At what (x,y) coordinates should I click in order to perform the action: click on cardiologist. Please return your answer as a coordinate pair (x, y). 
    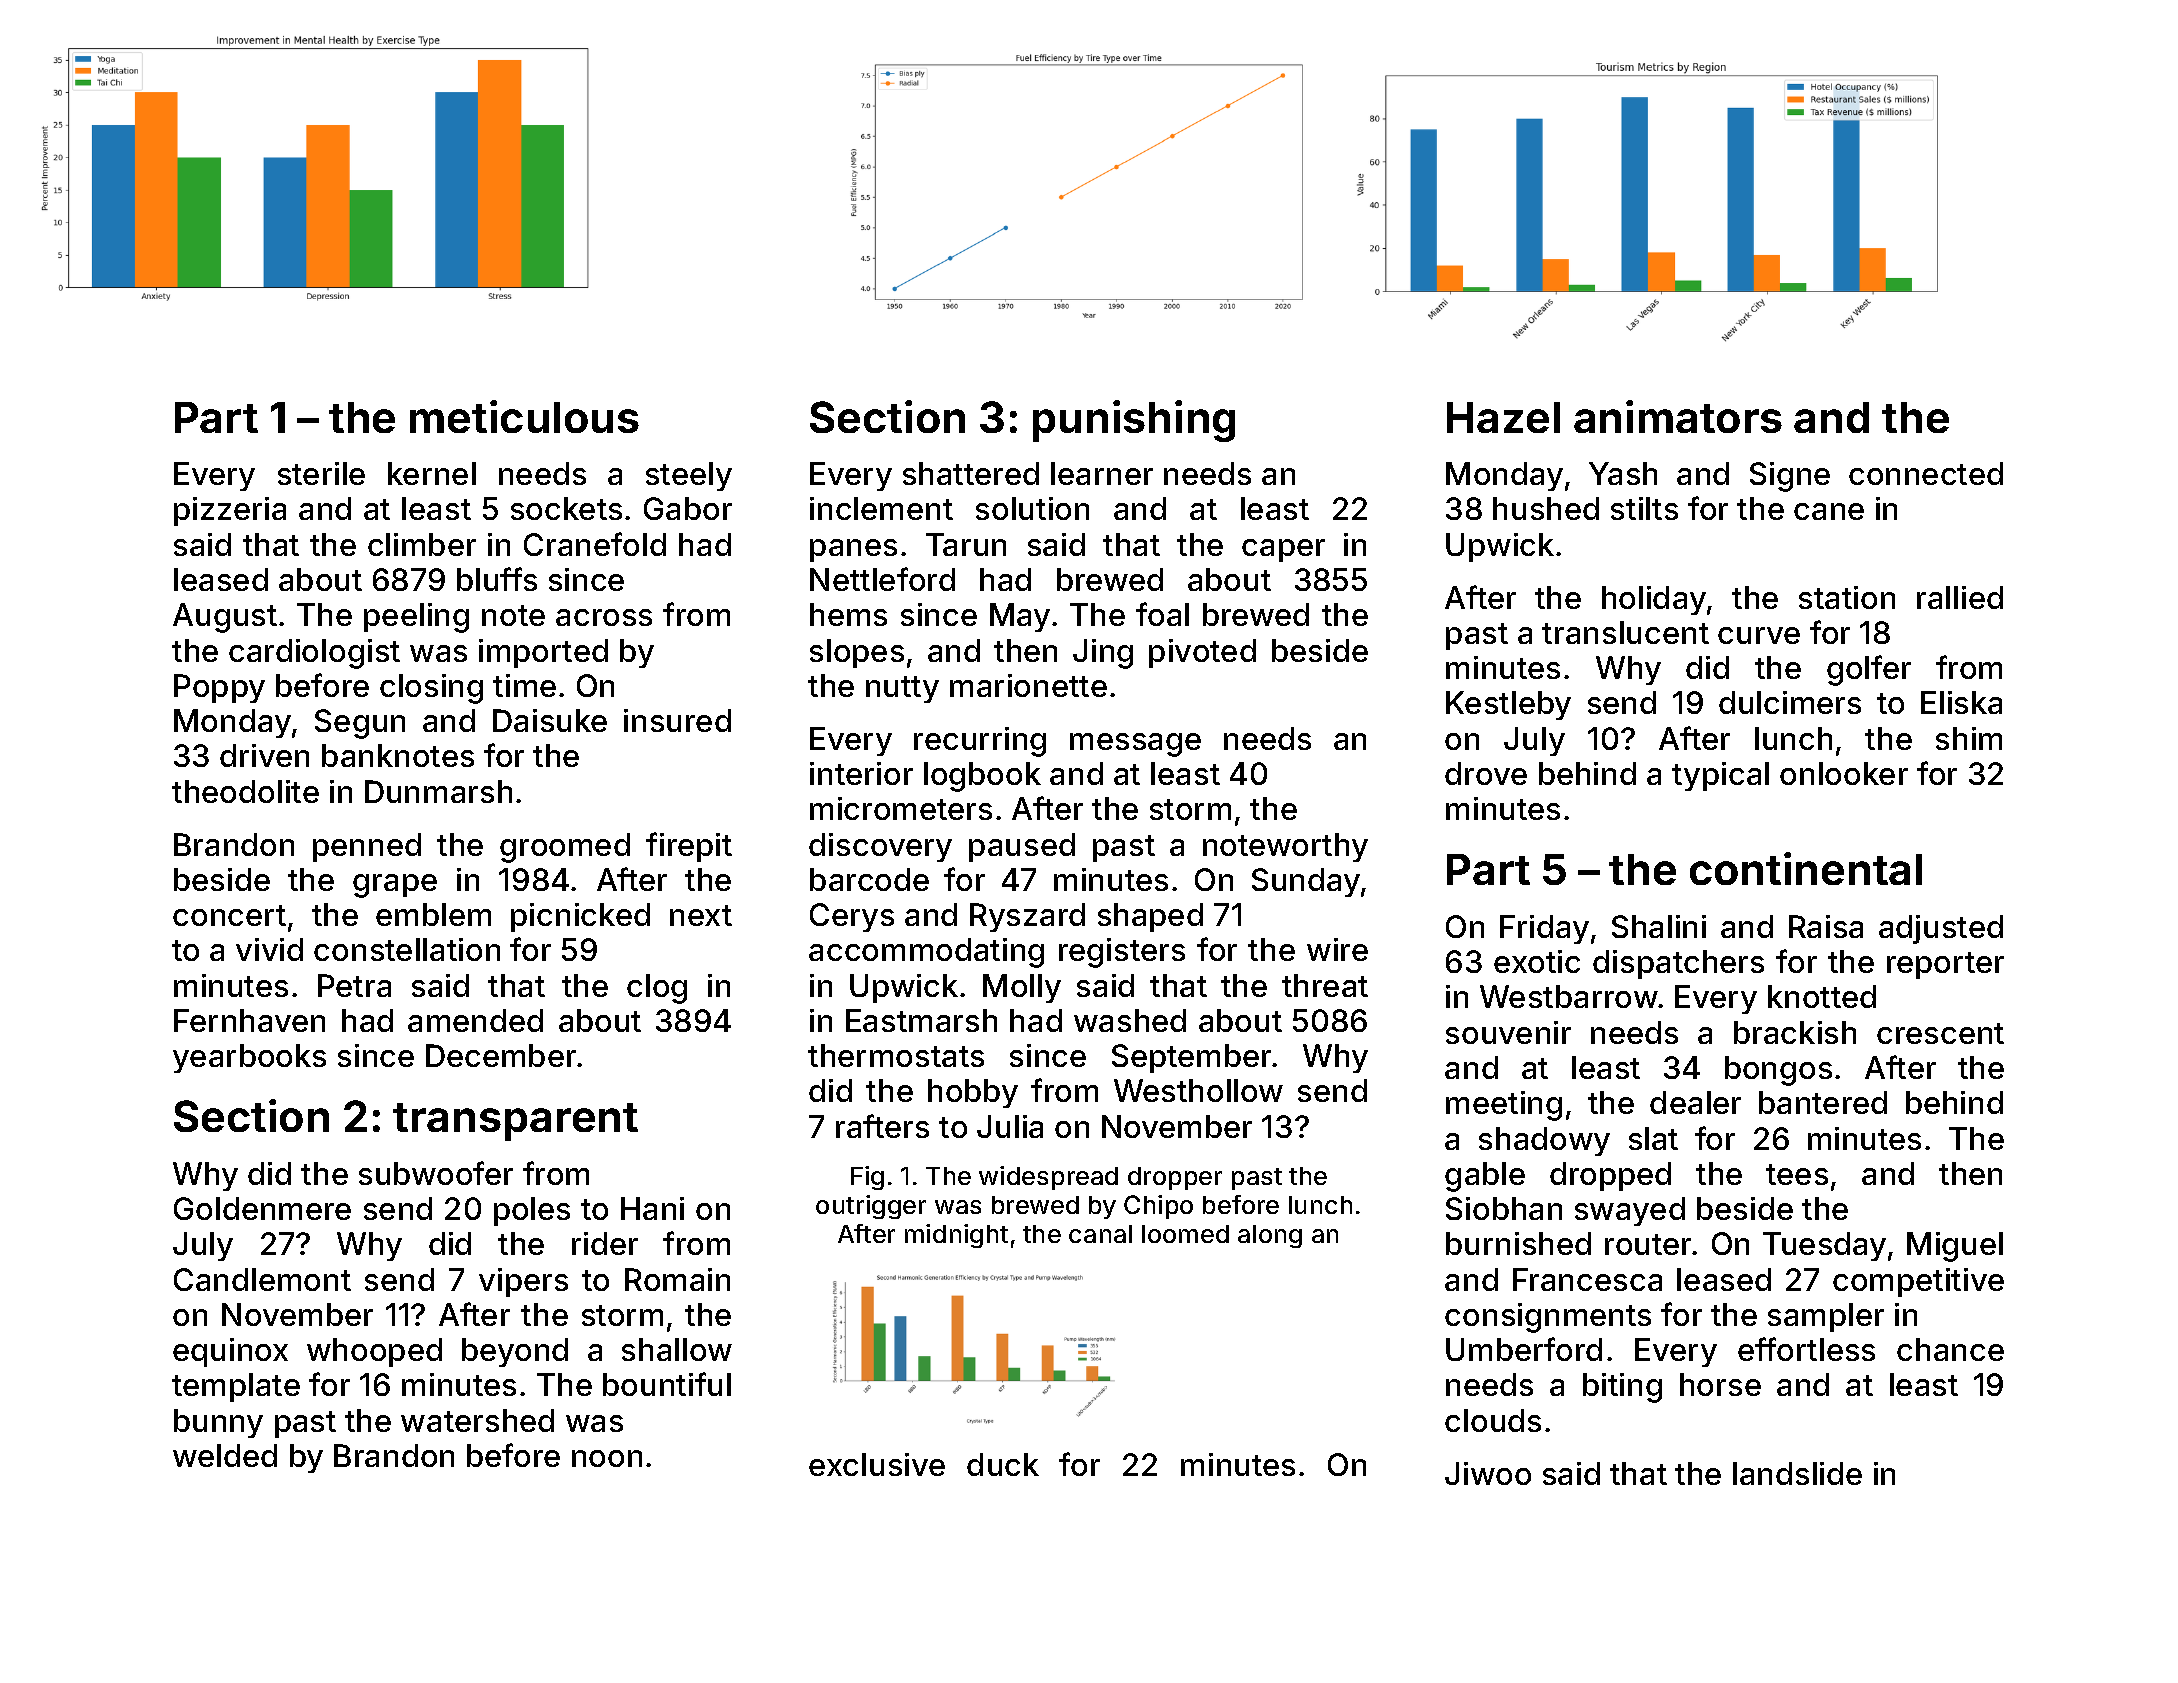
    Looking at the image, I should click on (314, 654).
